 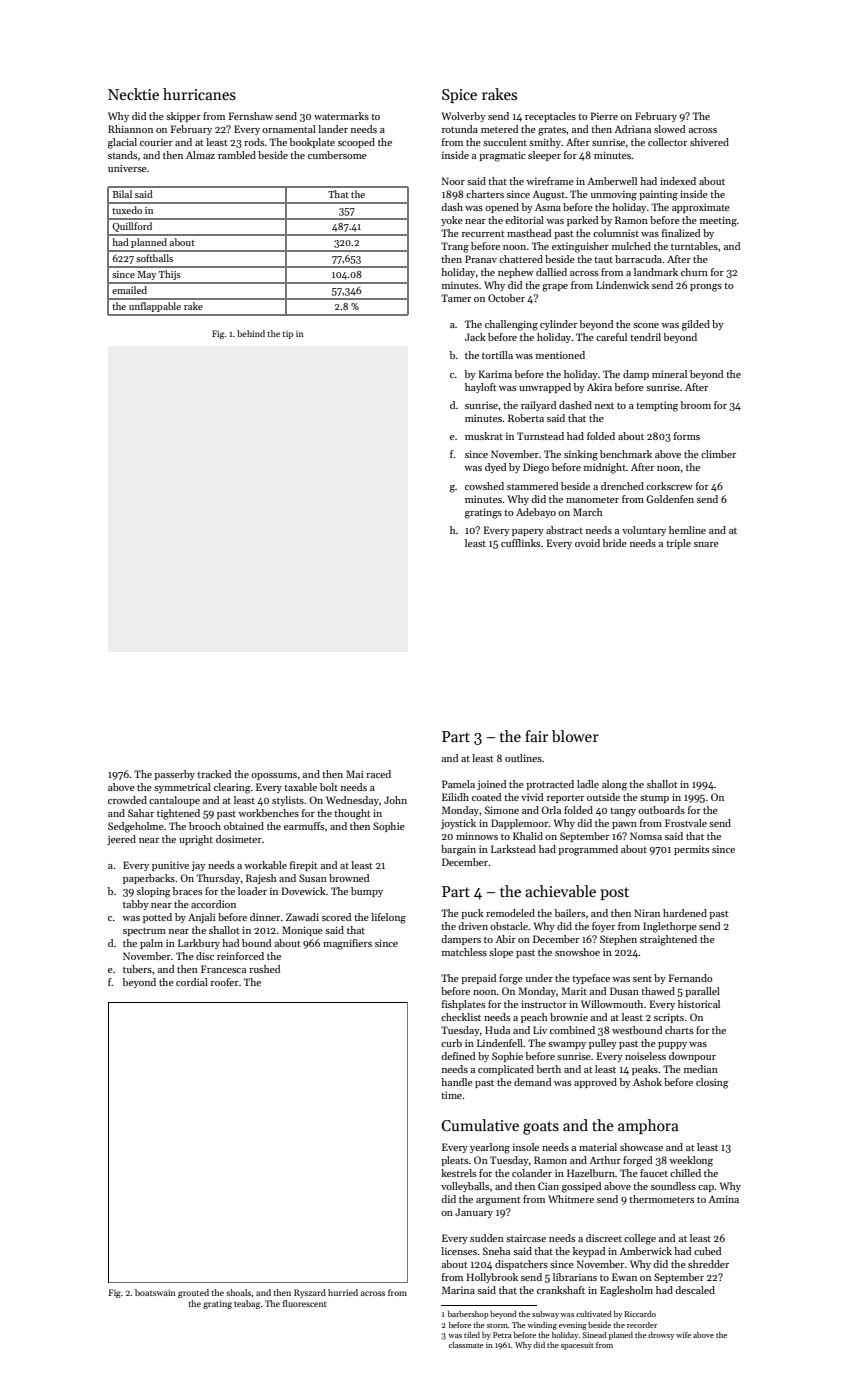 What do you see at coordinates (454, 1161) in the screenshot?
I see `pleats` at bounding box center [454, 1161].
